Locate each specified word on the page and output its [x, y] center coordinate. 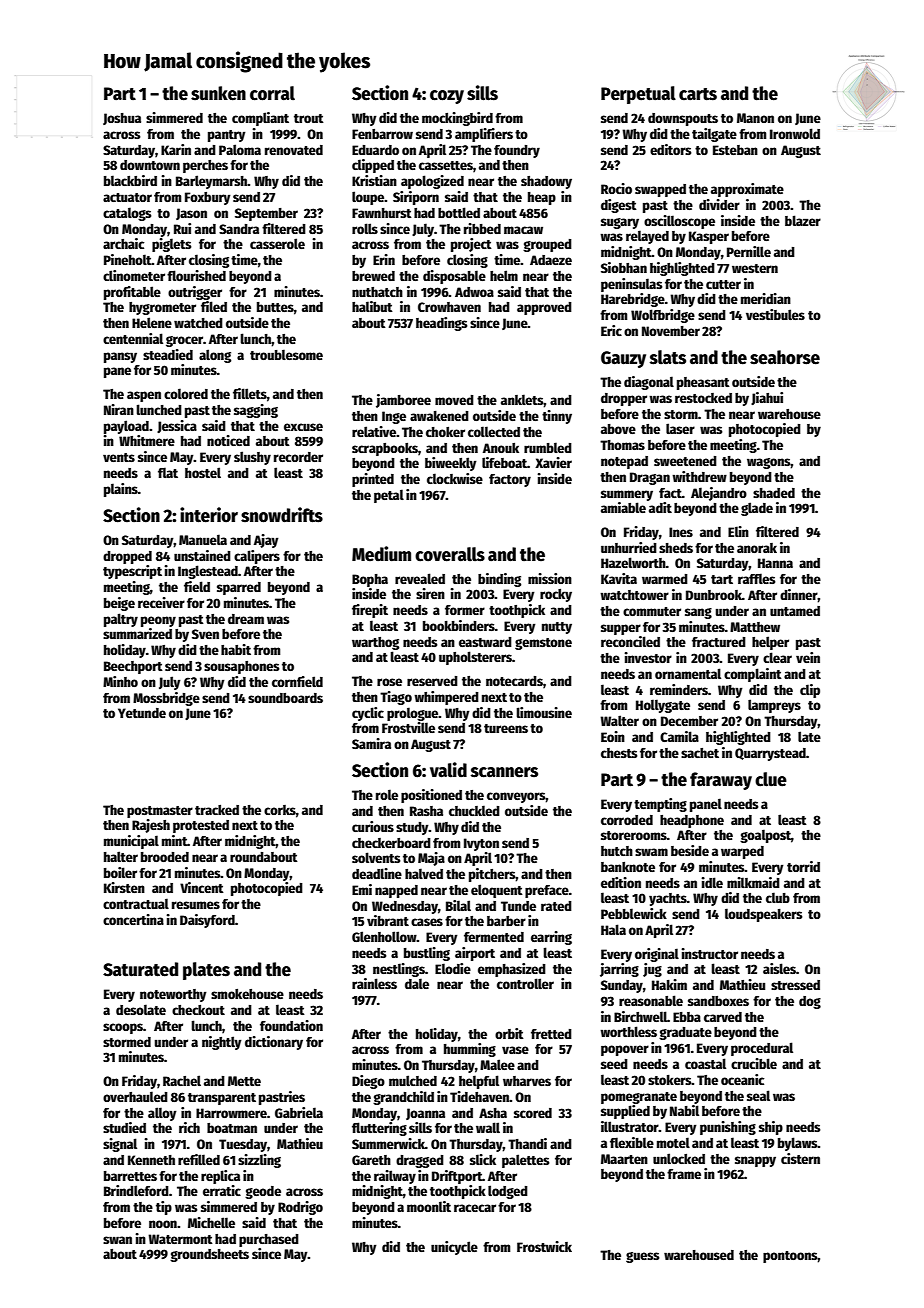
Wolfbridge [663, 316]
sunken [218, 93]
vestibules [775, 314]
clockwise [455, 478]
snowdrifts [282, 515]
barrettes [130, 1176]
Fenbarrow [382, 134]
